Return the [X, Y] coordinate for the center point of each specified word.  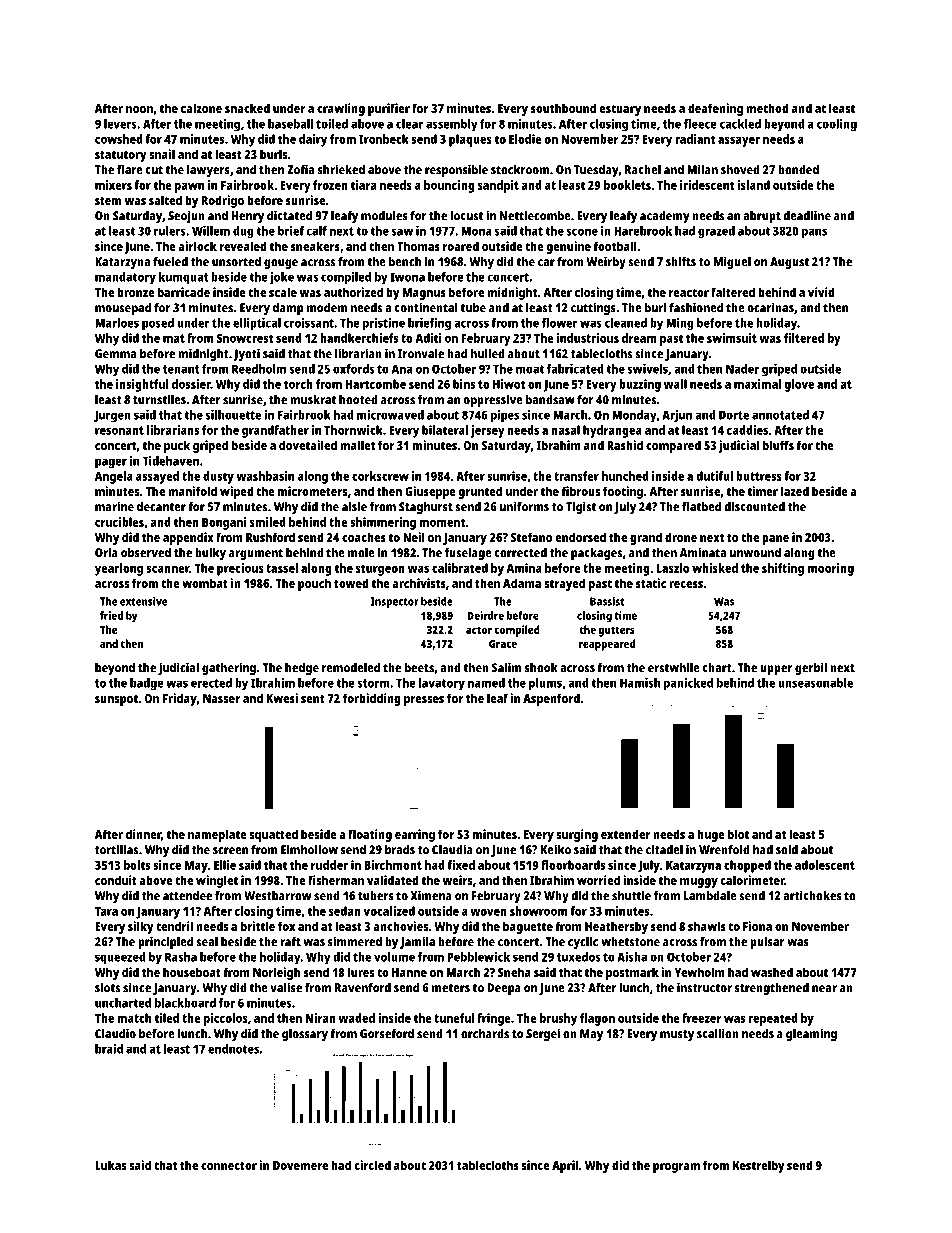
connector [229, 1165]
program [676, 1168]
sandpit [498, 186]
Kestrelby [759, 1166]
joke [281, 278]
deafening [715, 109]
